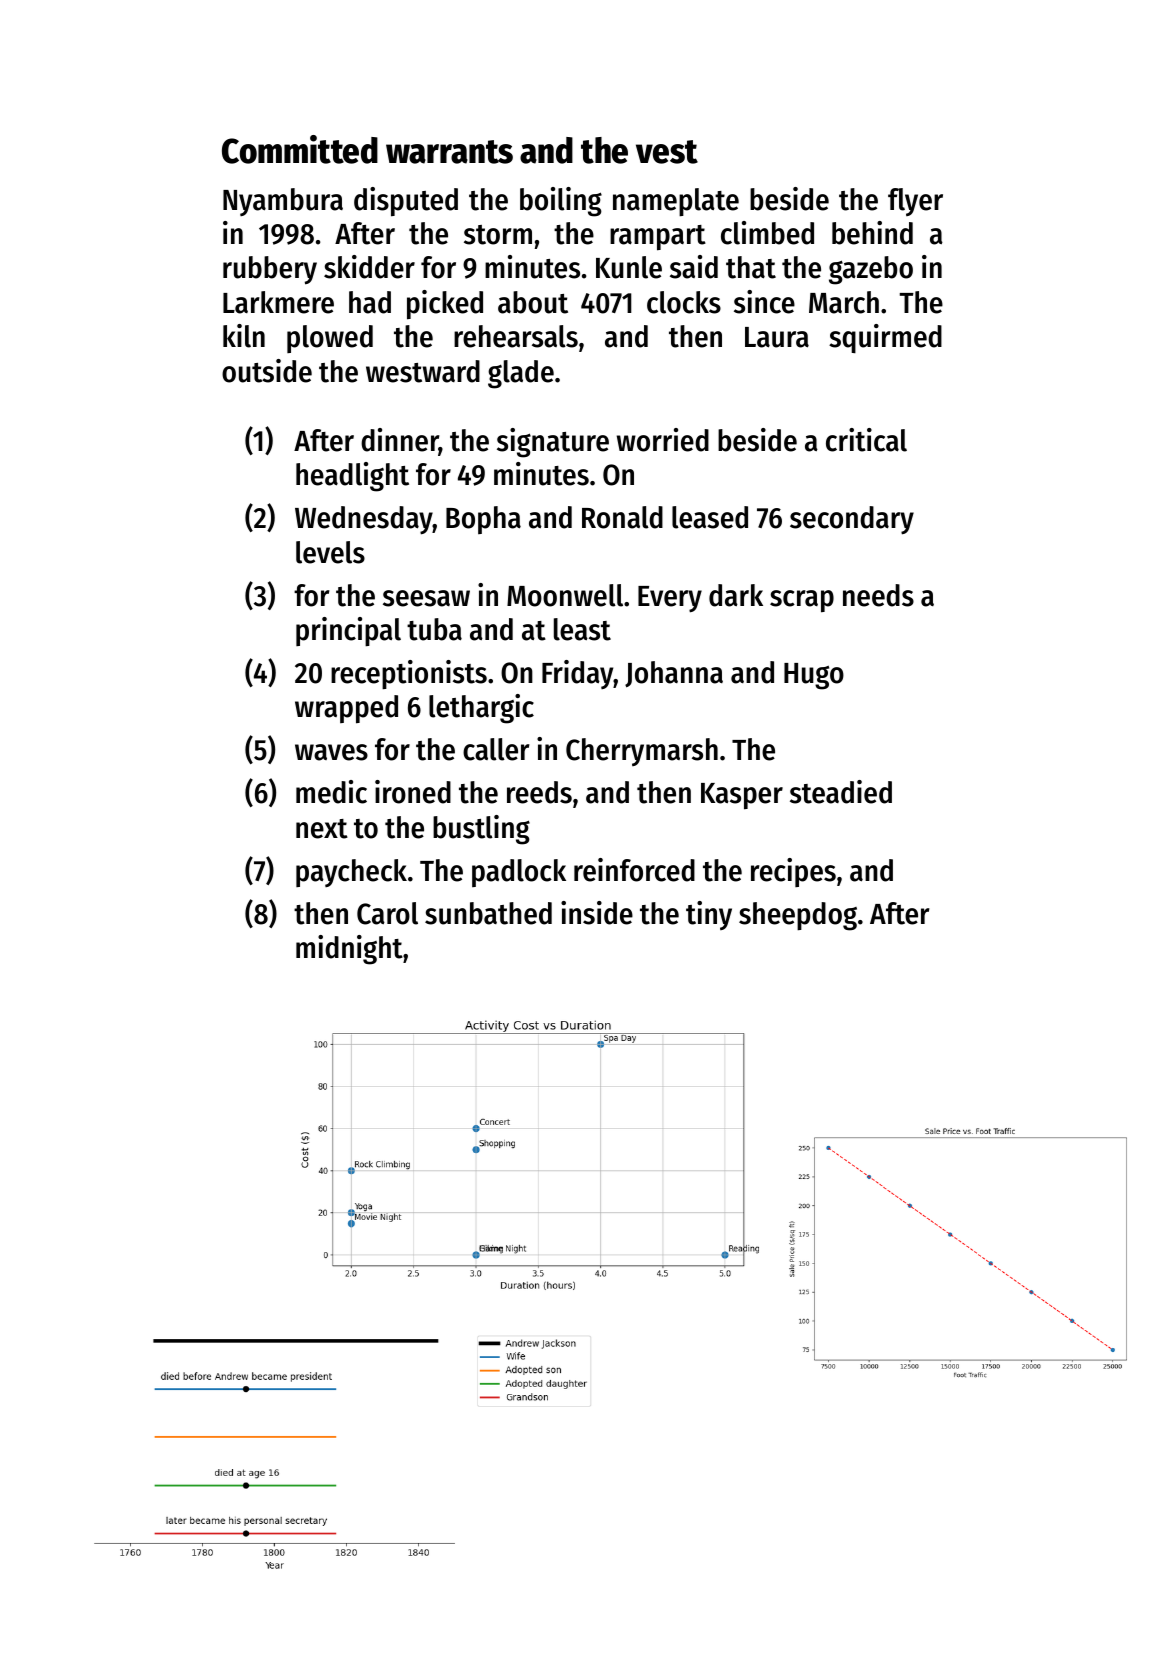 The height and width of the page is (1654, 1165). I want to click on Carol, so click(387, 913).
